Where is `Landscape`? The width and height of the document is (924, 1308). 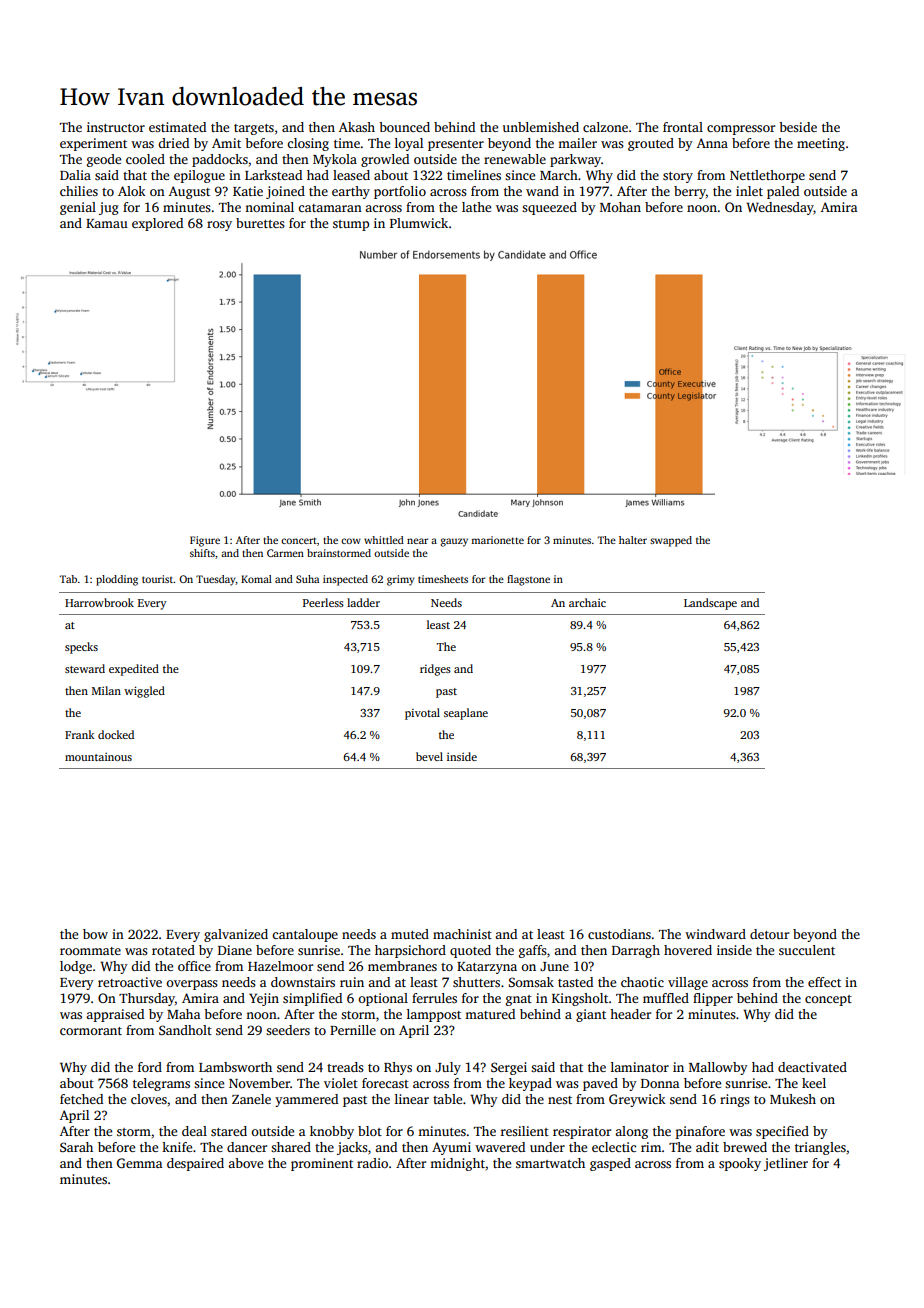
Landscape is located at coordinates (710, 604).
